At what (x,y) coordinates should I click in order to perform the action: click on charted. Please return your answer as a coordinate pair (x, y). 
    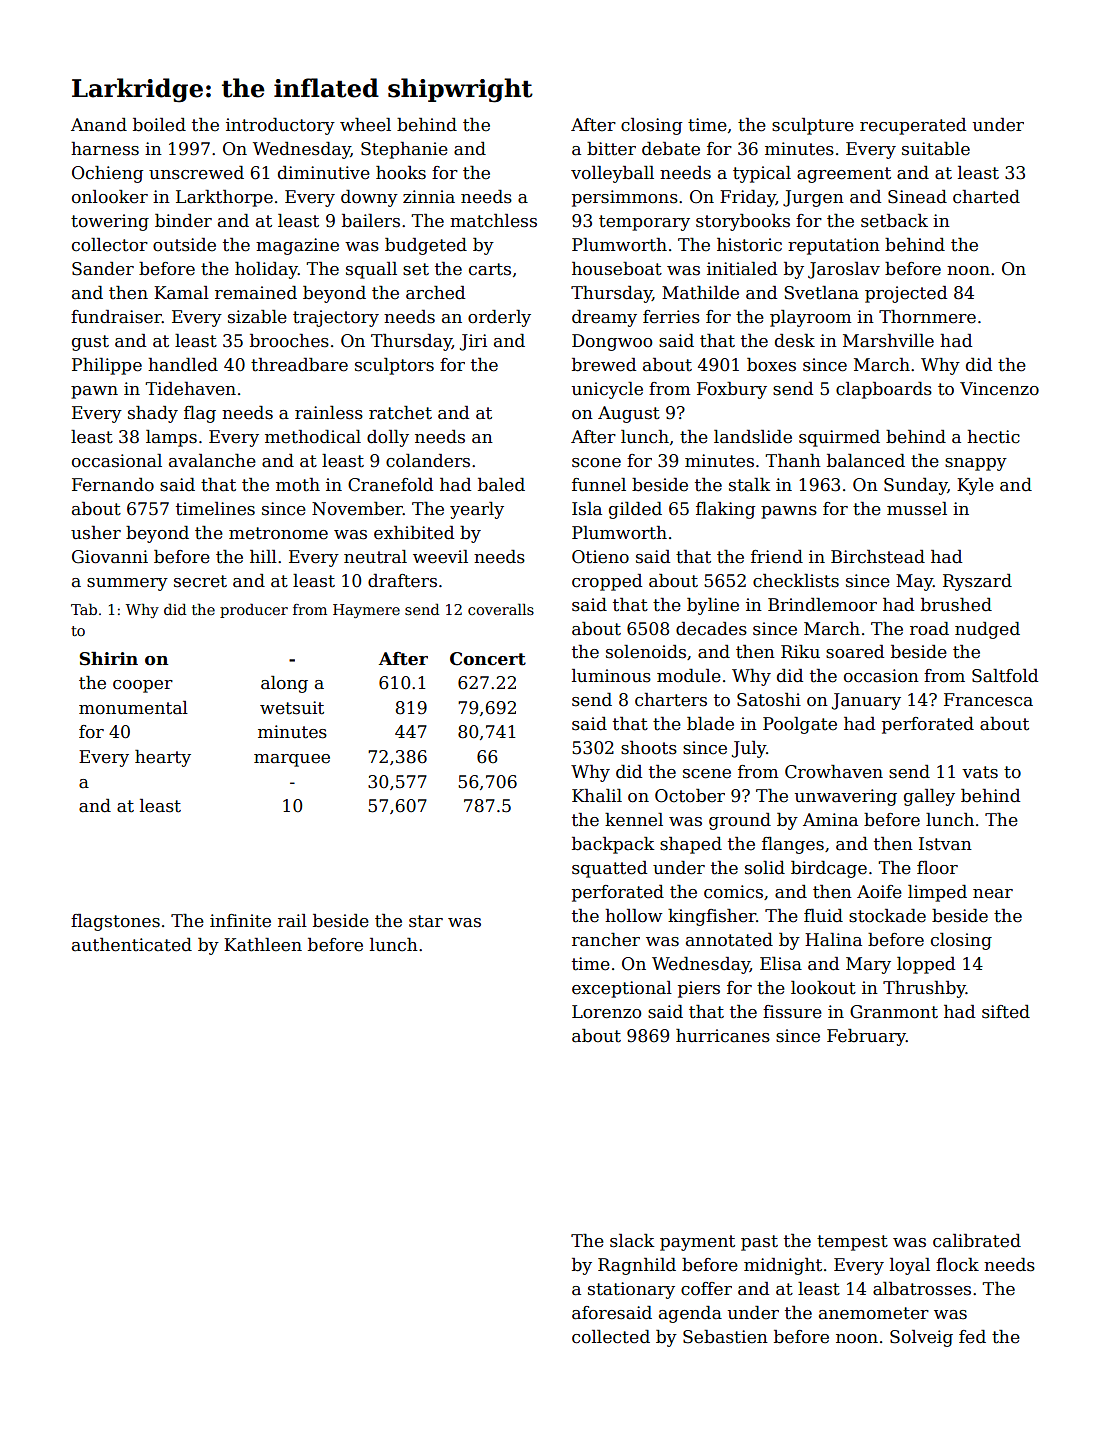
    Looking at the image, I should click on (986, 197).
